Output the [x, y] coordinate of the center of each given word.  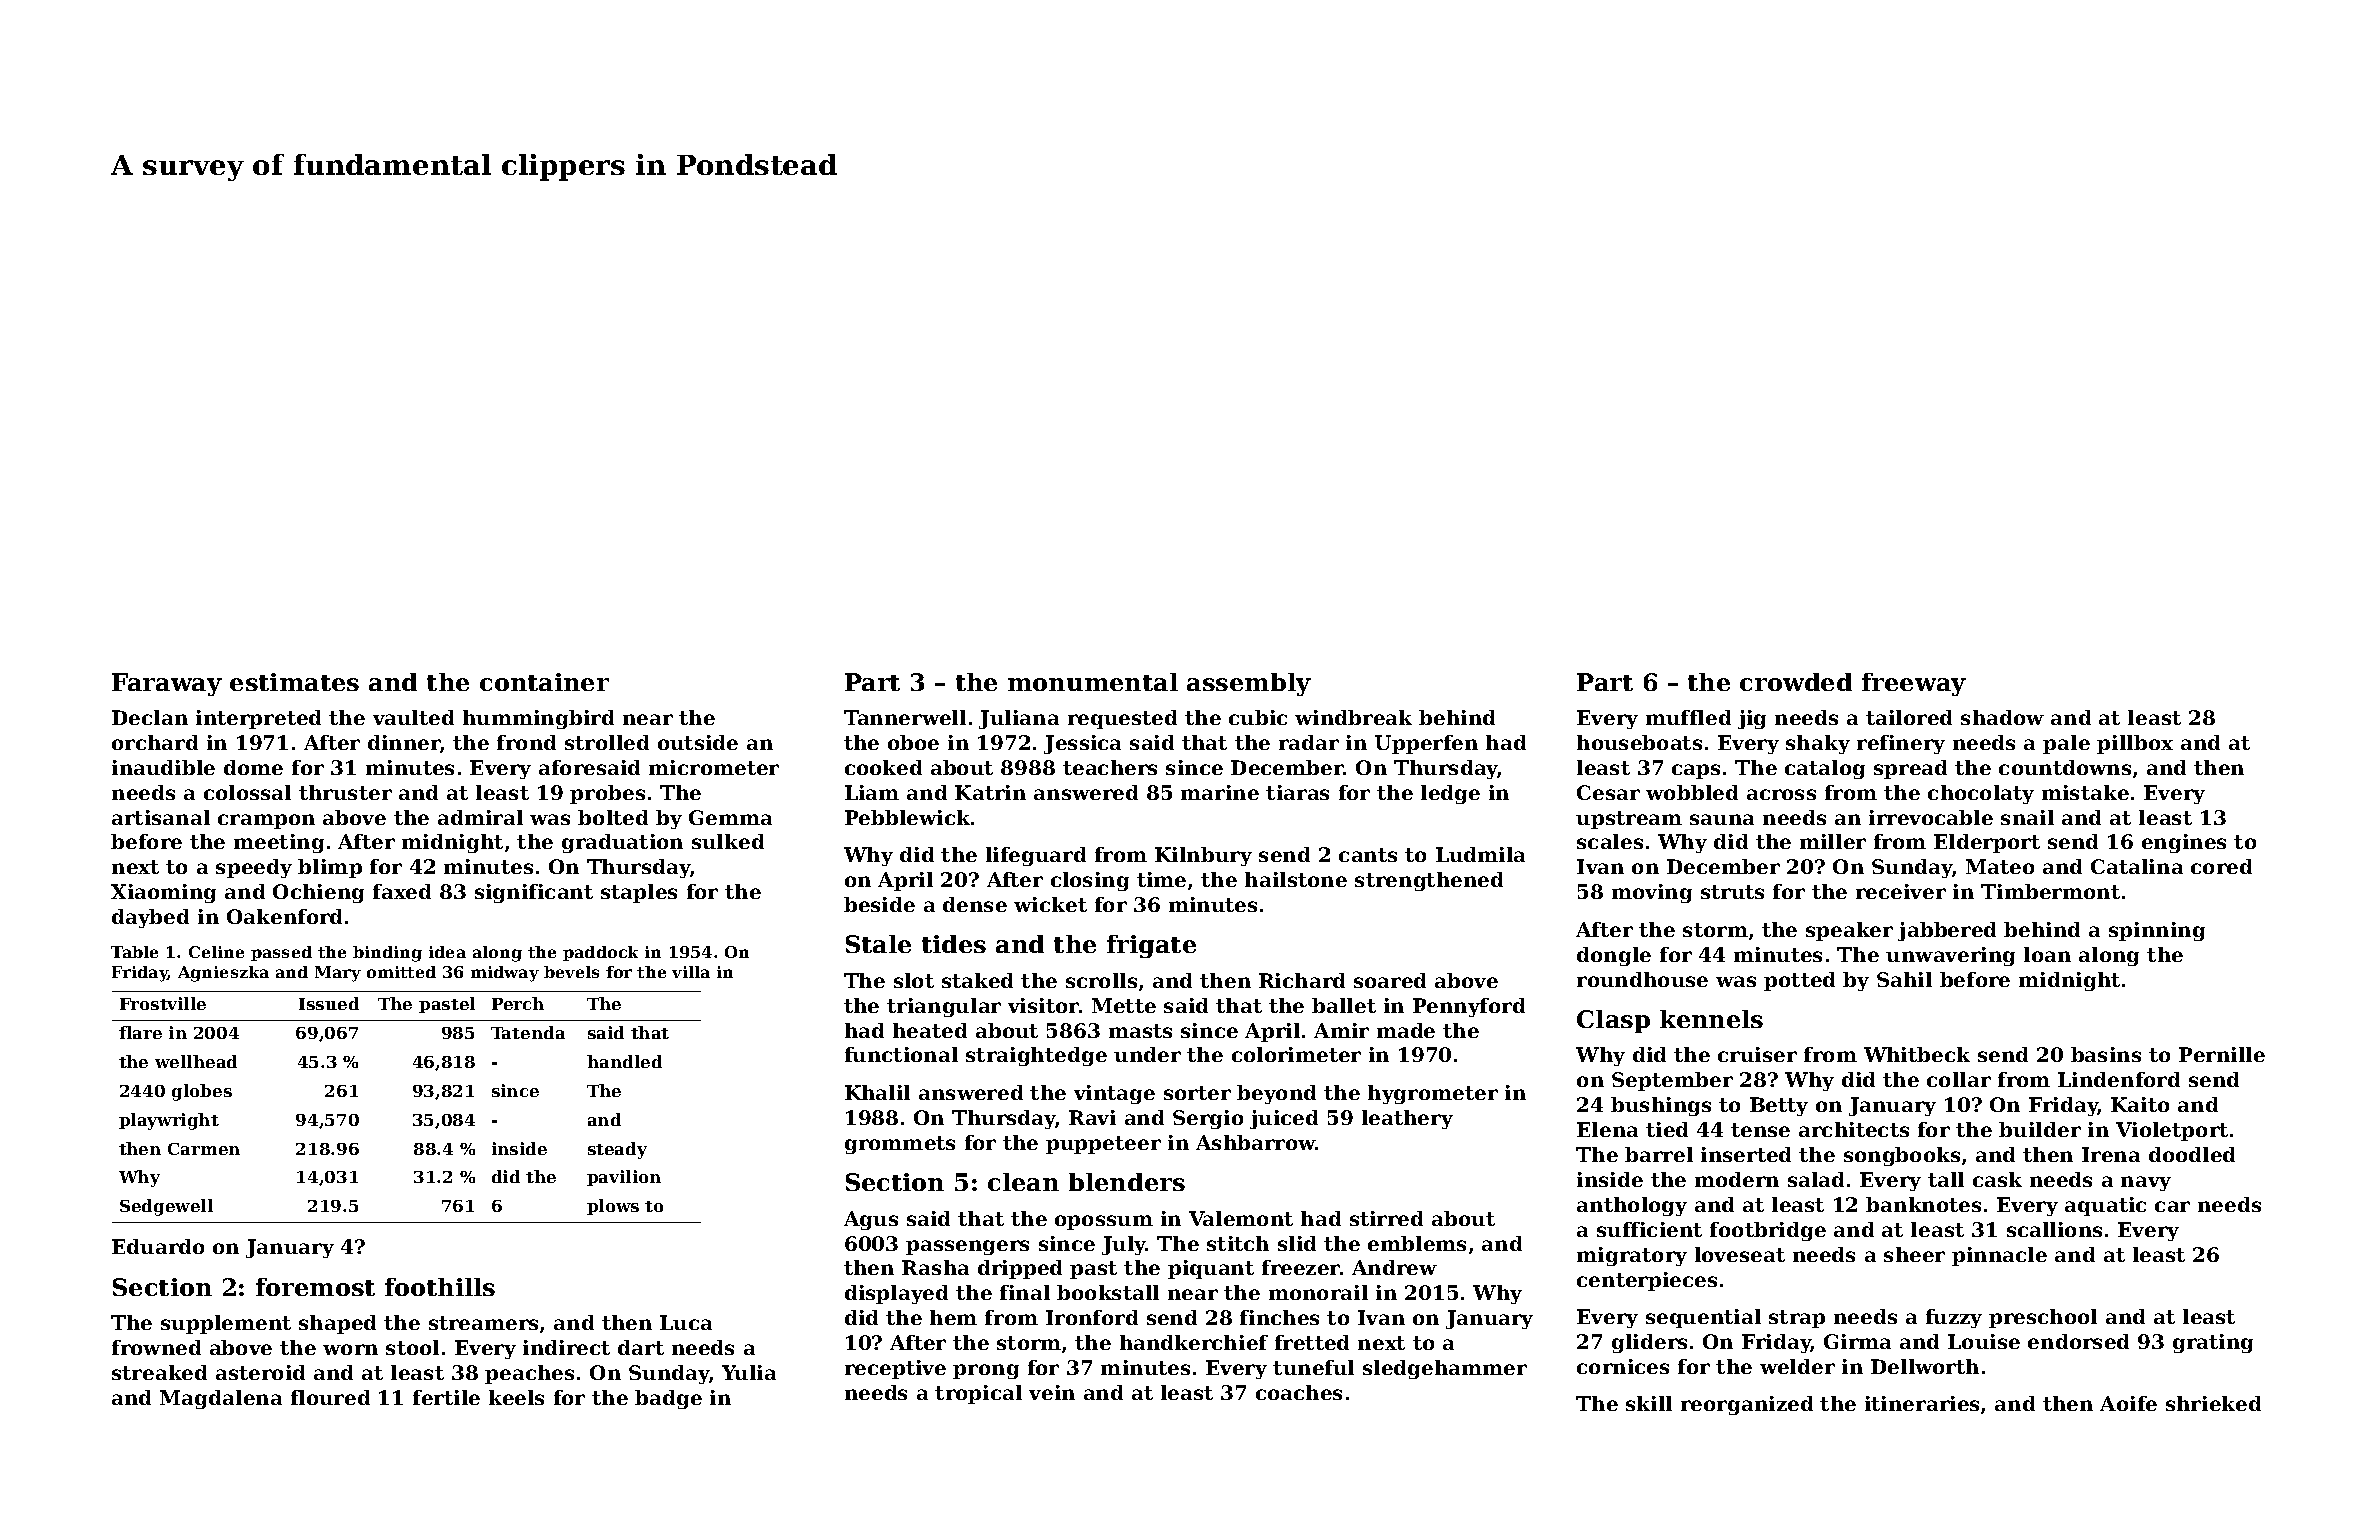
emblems [1417, 1243]
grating [2213, 1343]
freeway [1914, 684]
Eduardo [158, 1246]
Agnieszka [223, 974]
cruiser [1757, 1054]
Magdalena [221, 1399]
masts [1140, 1031]
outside [698, 742]
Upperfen [1426, 744]
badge [668, 1399]
